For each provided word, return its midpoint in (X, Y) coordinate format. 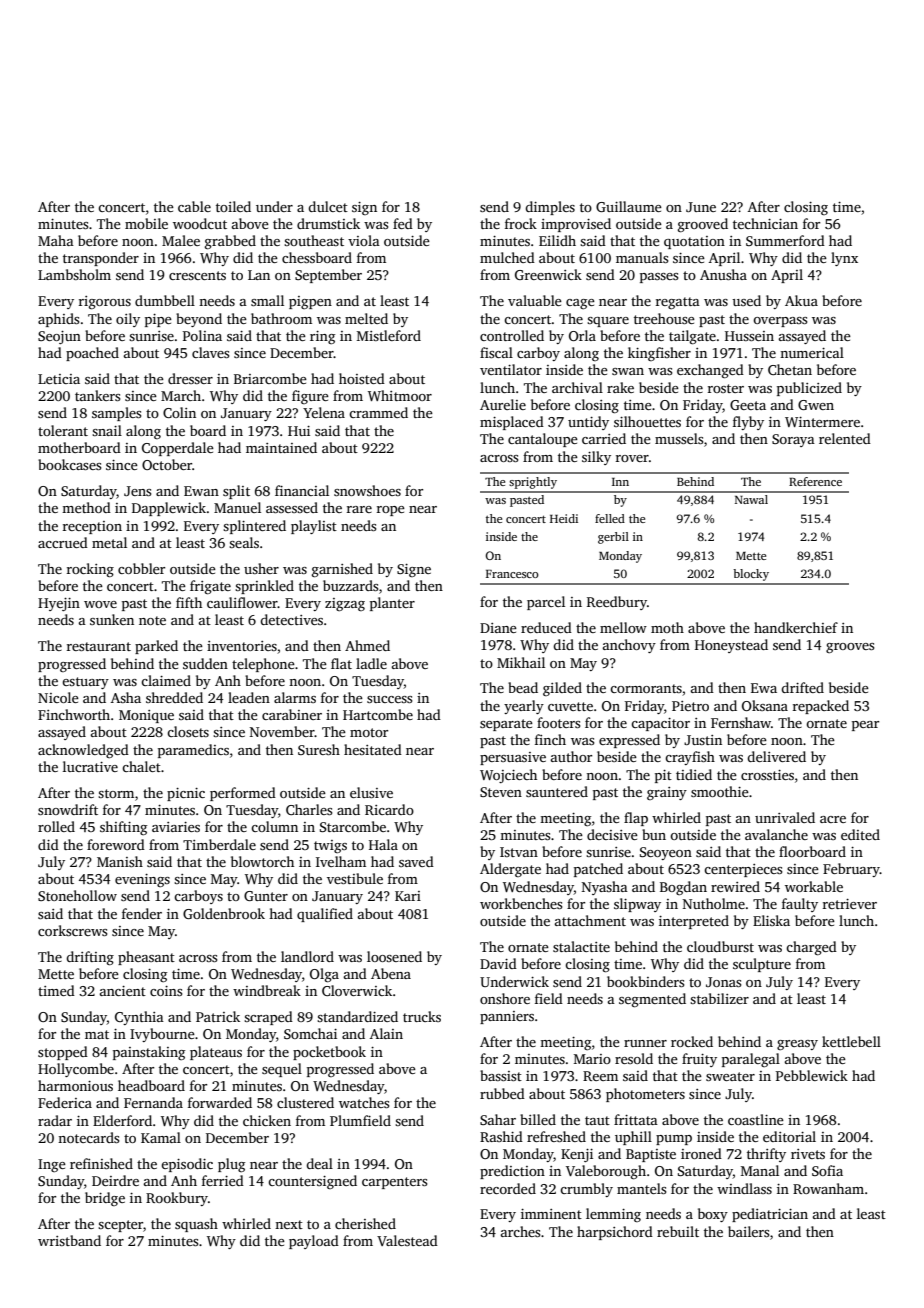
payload (314, 1242)
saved (416, 861)
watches (364, 1102)
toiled (233, 206)
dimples (550, 208)
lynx (844, 259)
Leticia (59, 379)
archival (577, 387)
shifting (123, 828)
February (851, 870)
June (701, 207)
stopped (63, 1053)
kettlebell (851, 1041)
